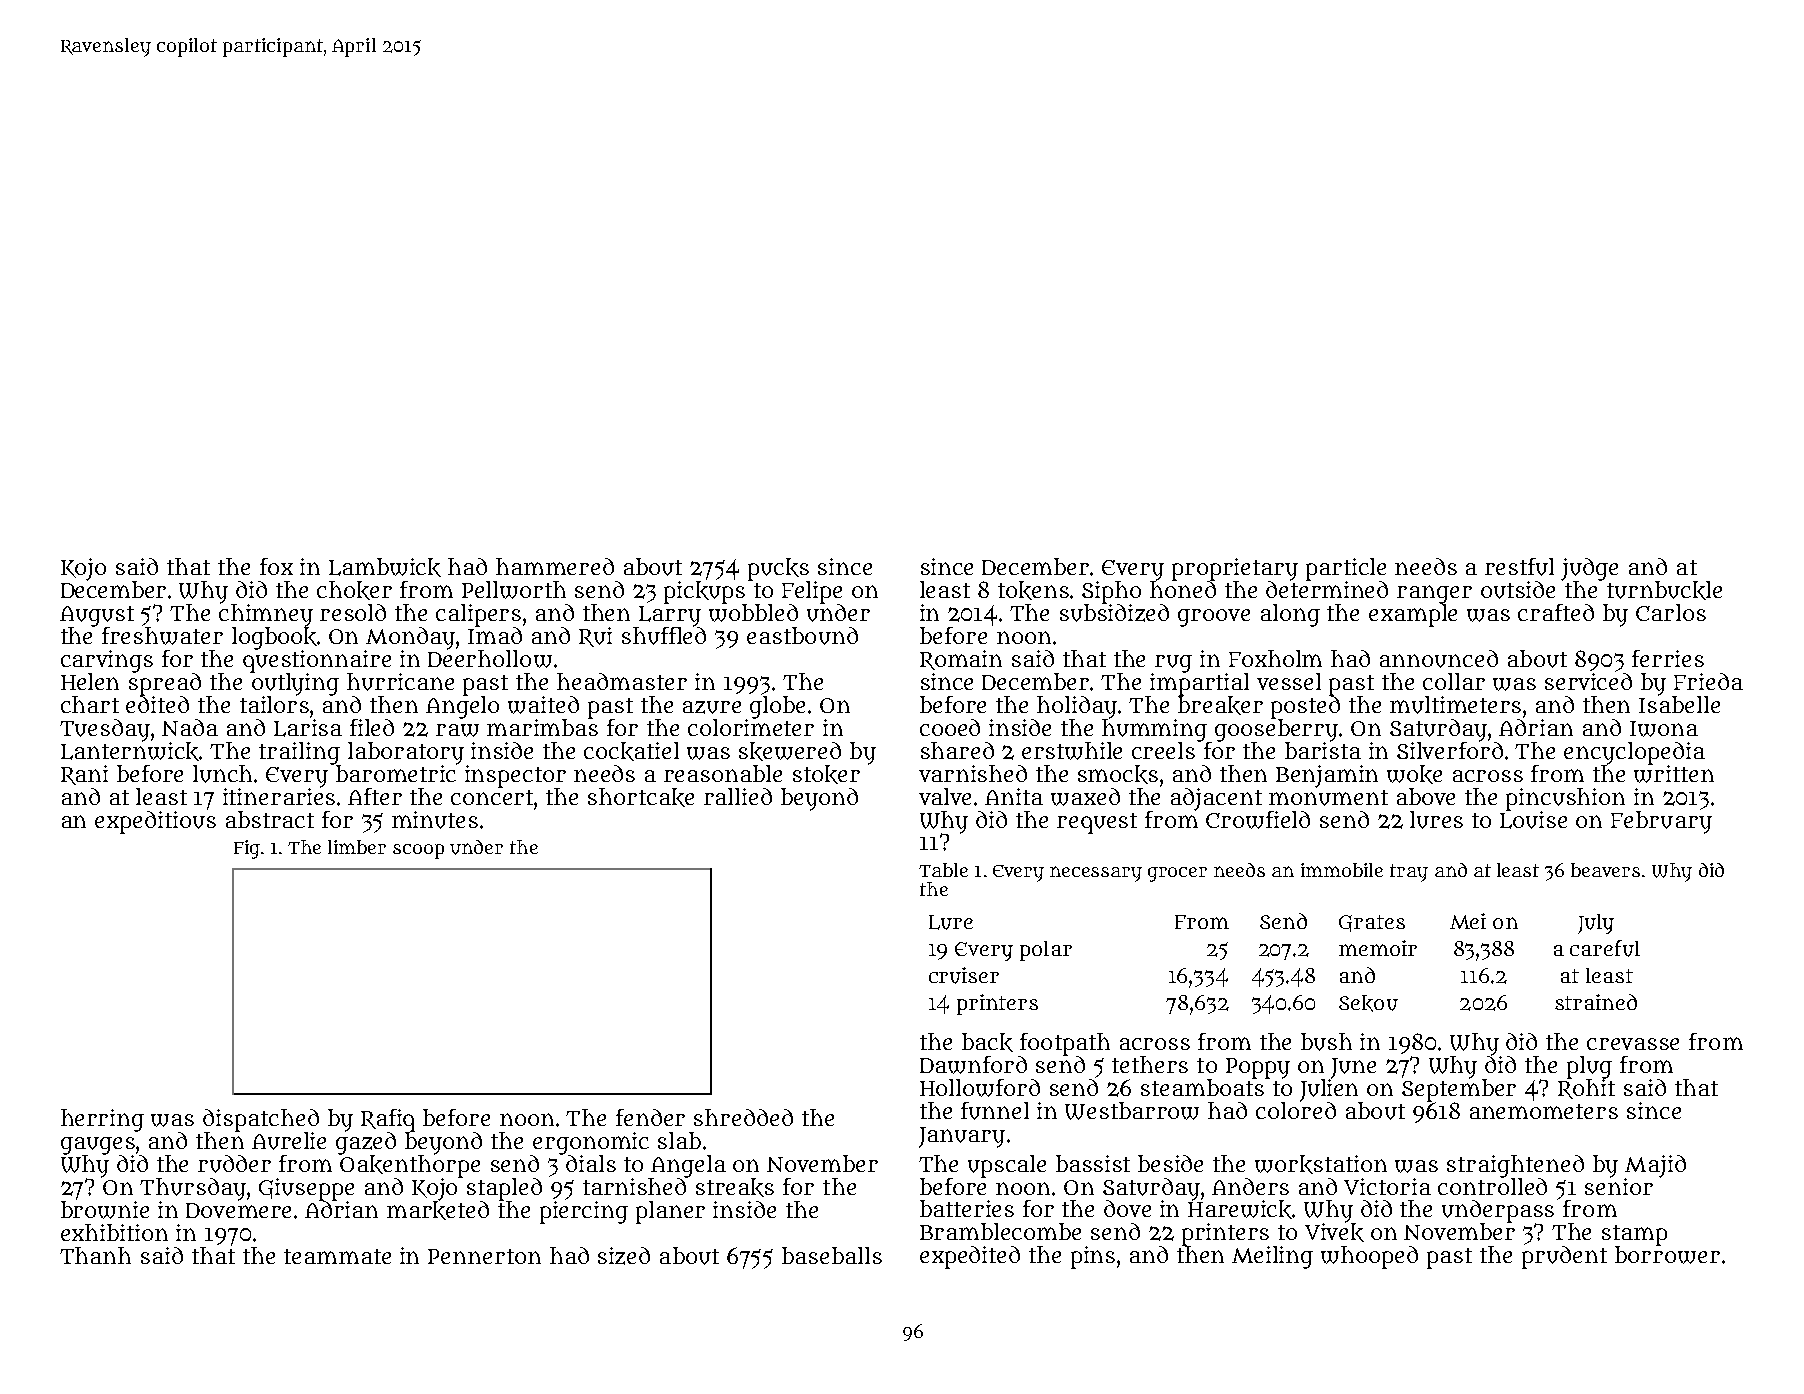  Describe the element at coordinates (105, 730) in the page. I see `Tuesday` at that location.
